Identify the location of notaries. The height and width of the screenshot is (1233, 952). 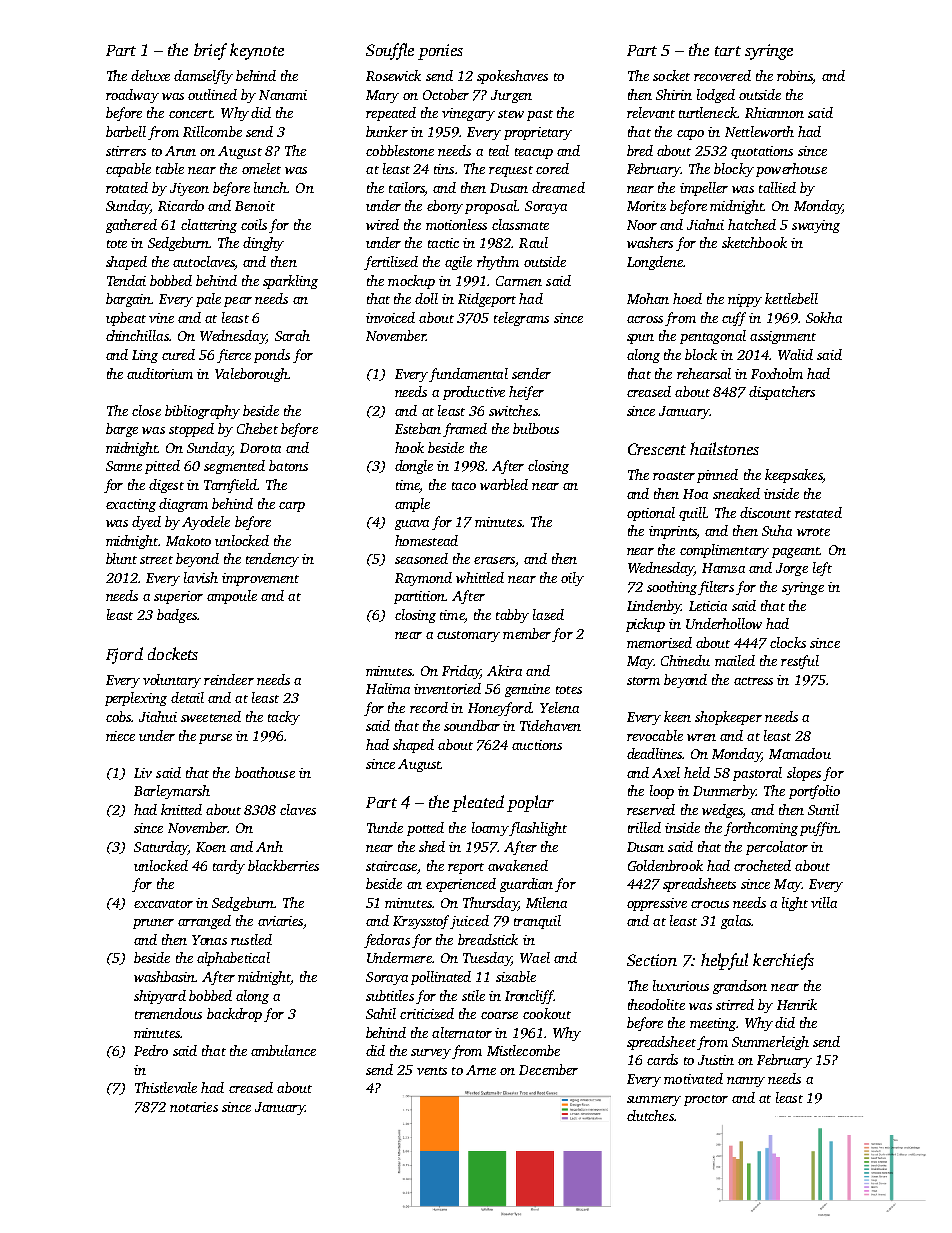
(194, 1107).
